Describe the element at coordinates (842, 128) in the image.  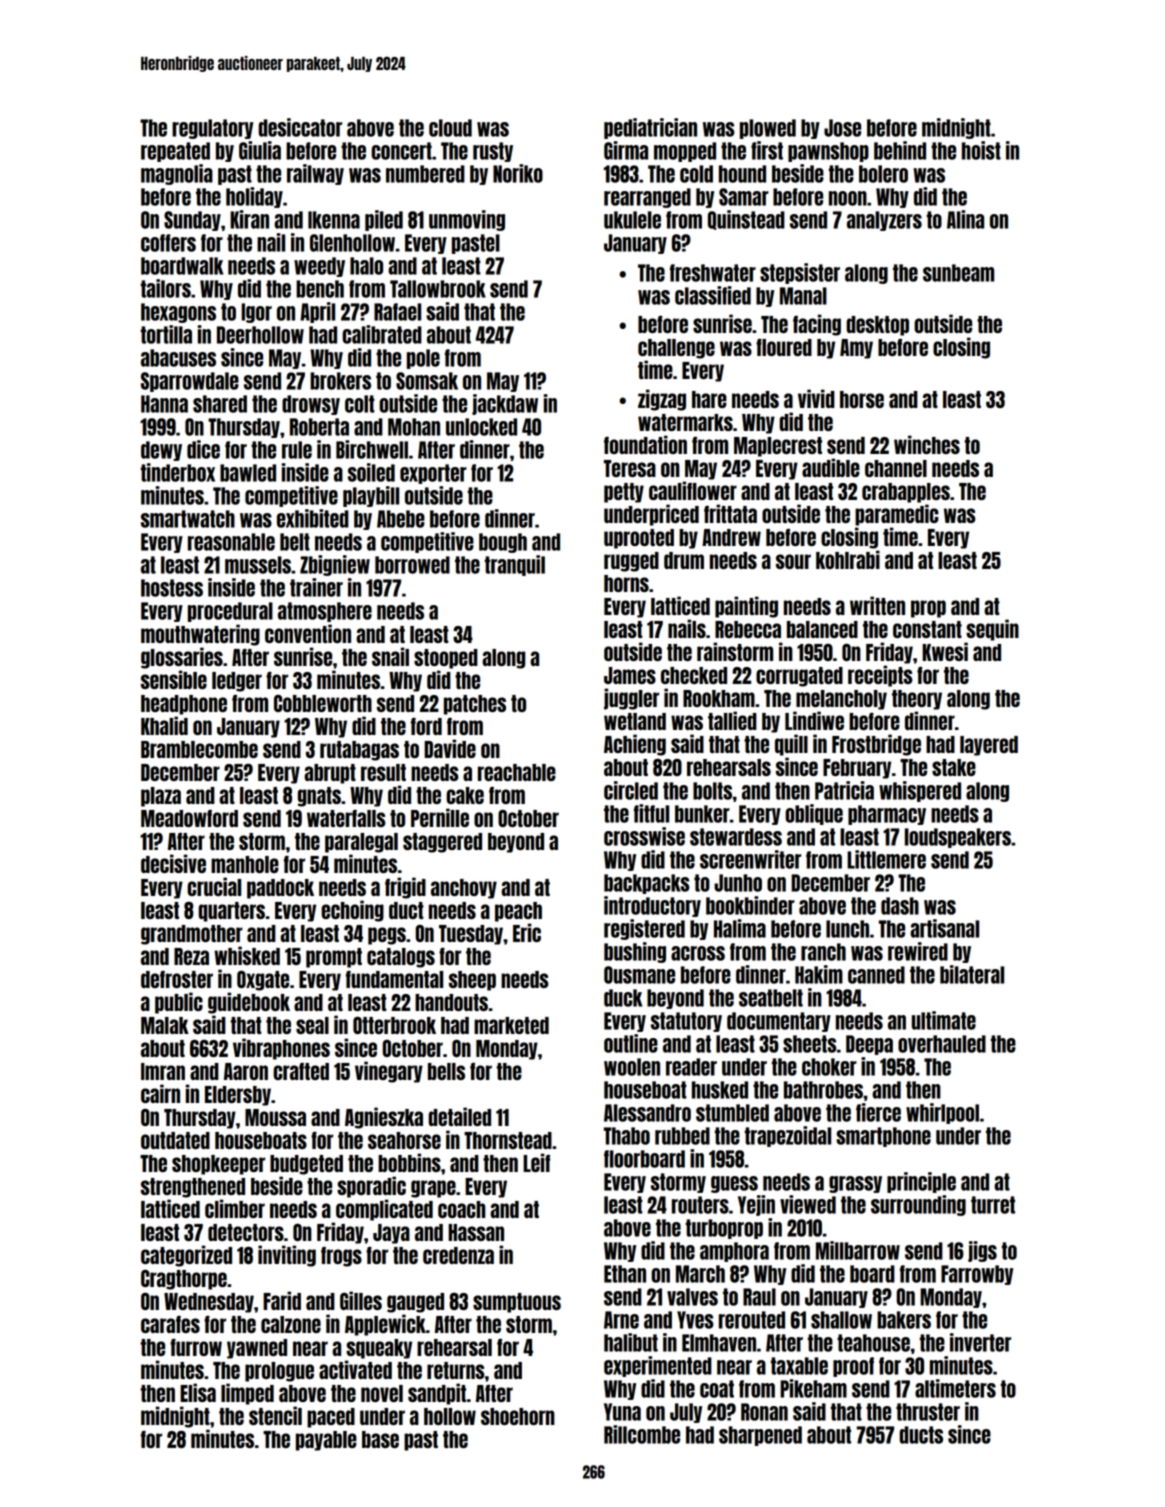
I see `Jose` at that location.
